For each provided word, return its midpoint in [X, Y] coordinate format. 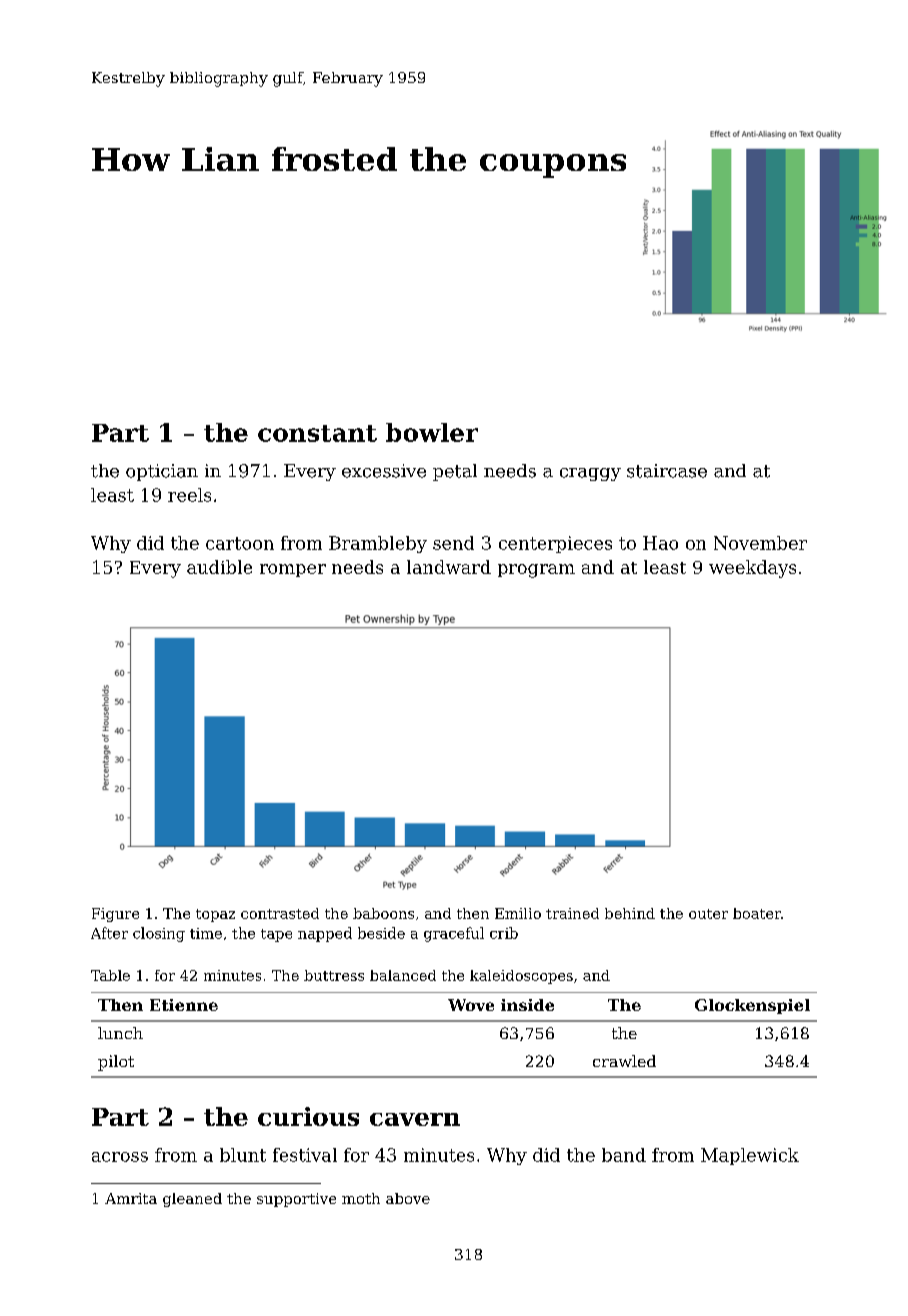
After [109, 933]
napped [325, 934]
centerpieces [555, 544]
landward [449, 567]
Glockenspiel [752, 1006]
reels [189, 495]
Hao [660, 543]
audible [219, 567]
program [536, 571]
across [120, 1157]
